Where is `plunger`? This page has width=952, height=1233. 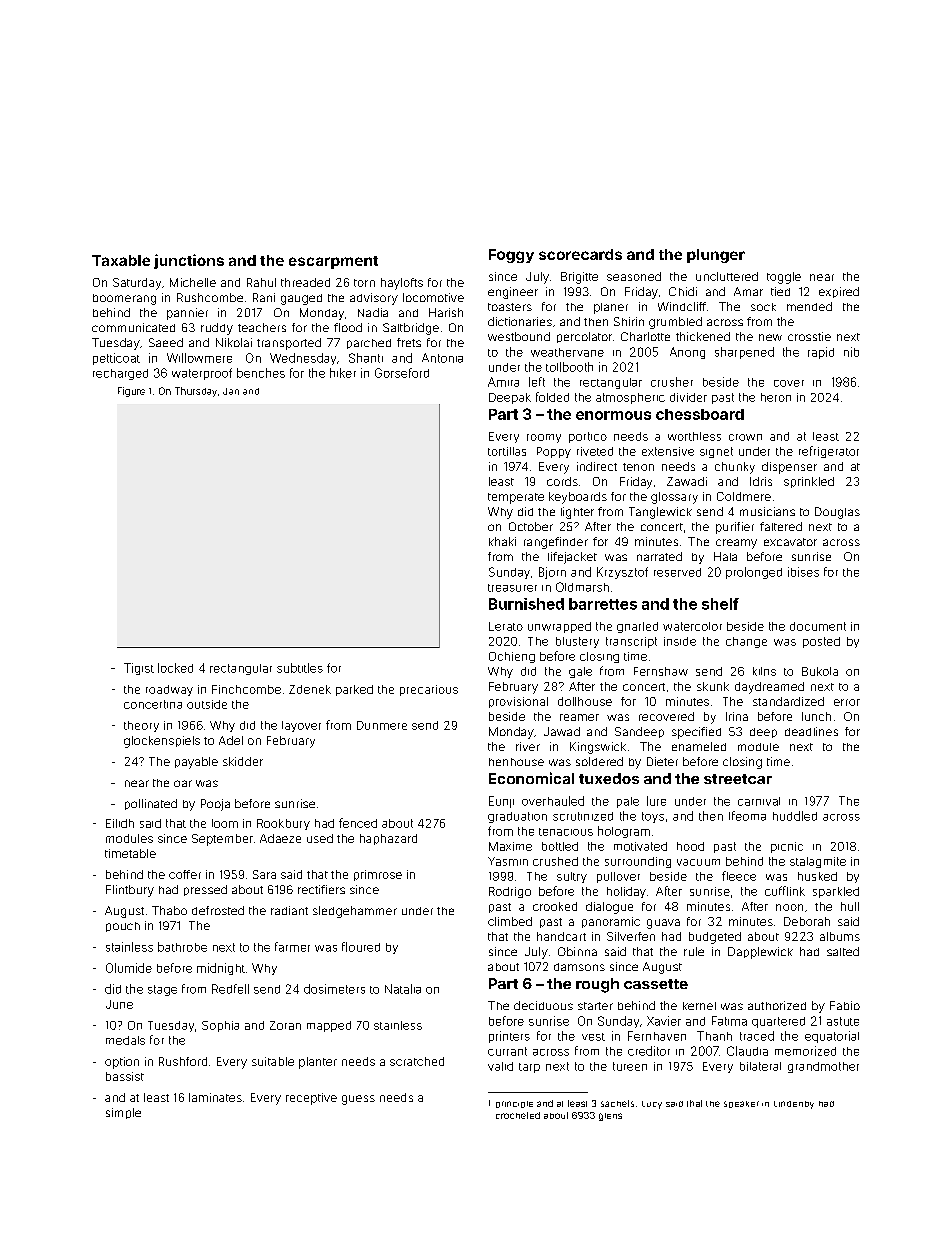
plunger is located at coordinates (716, 256).
